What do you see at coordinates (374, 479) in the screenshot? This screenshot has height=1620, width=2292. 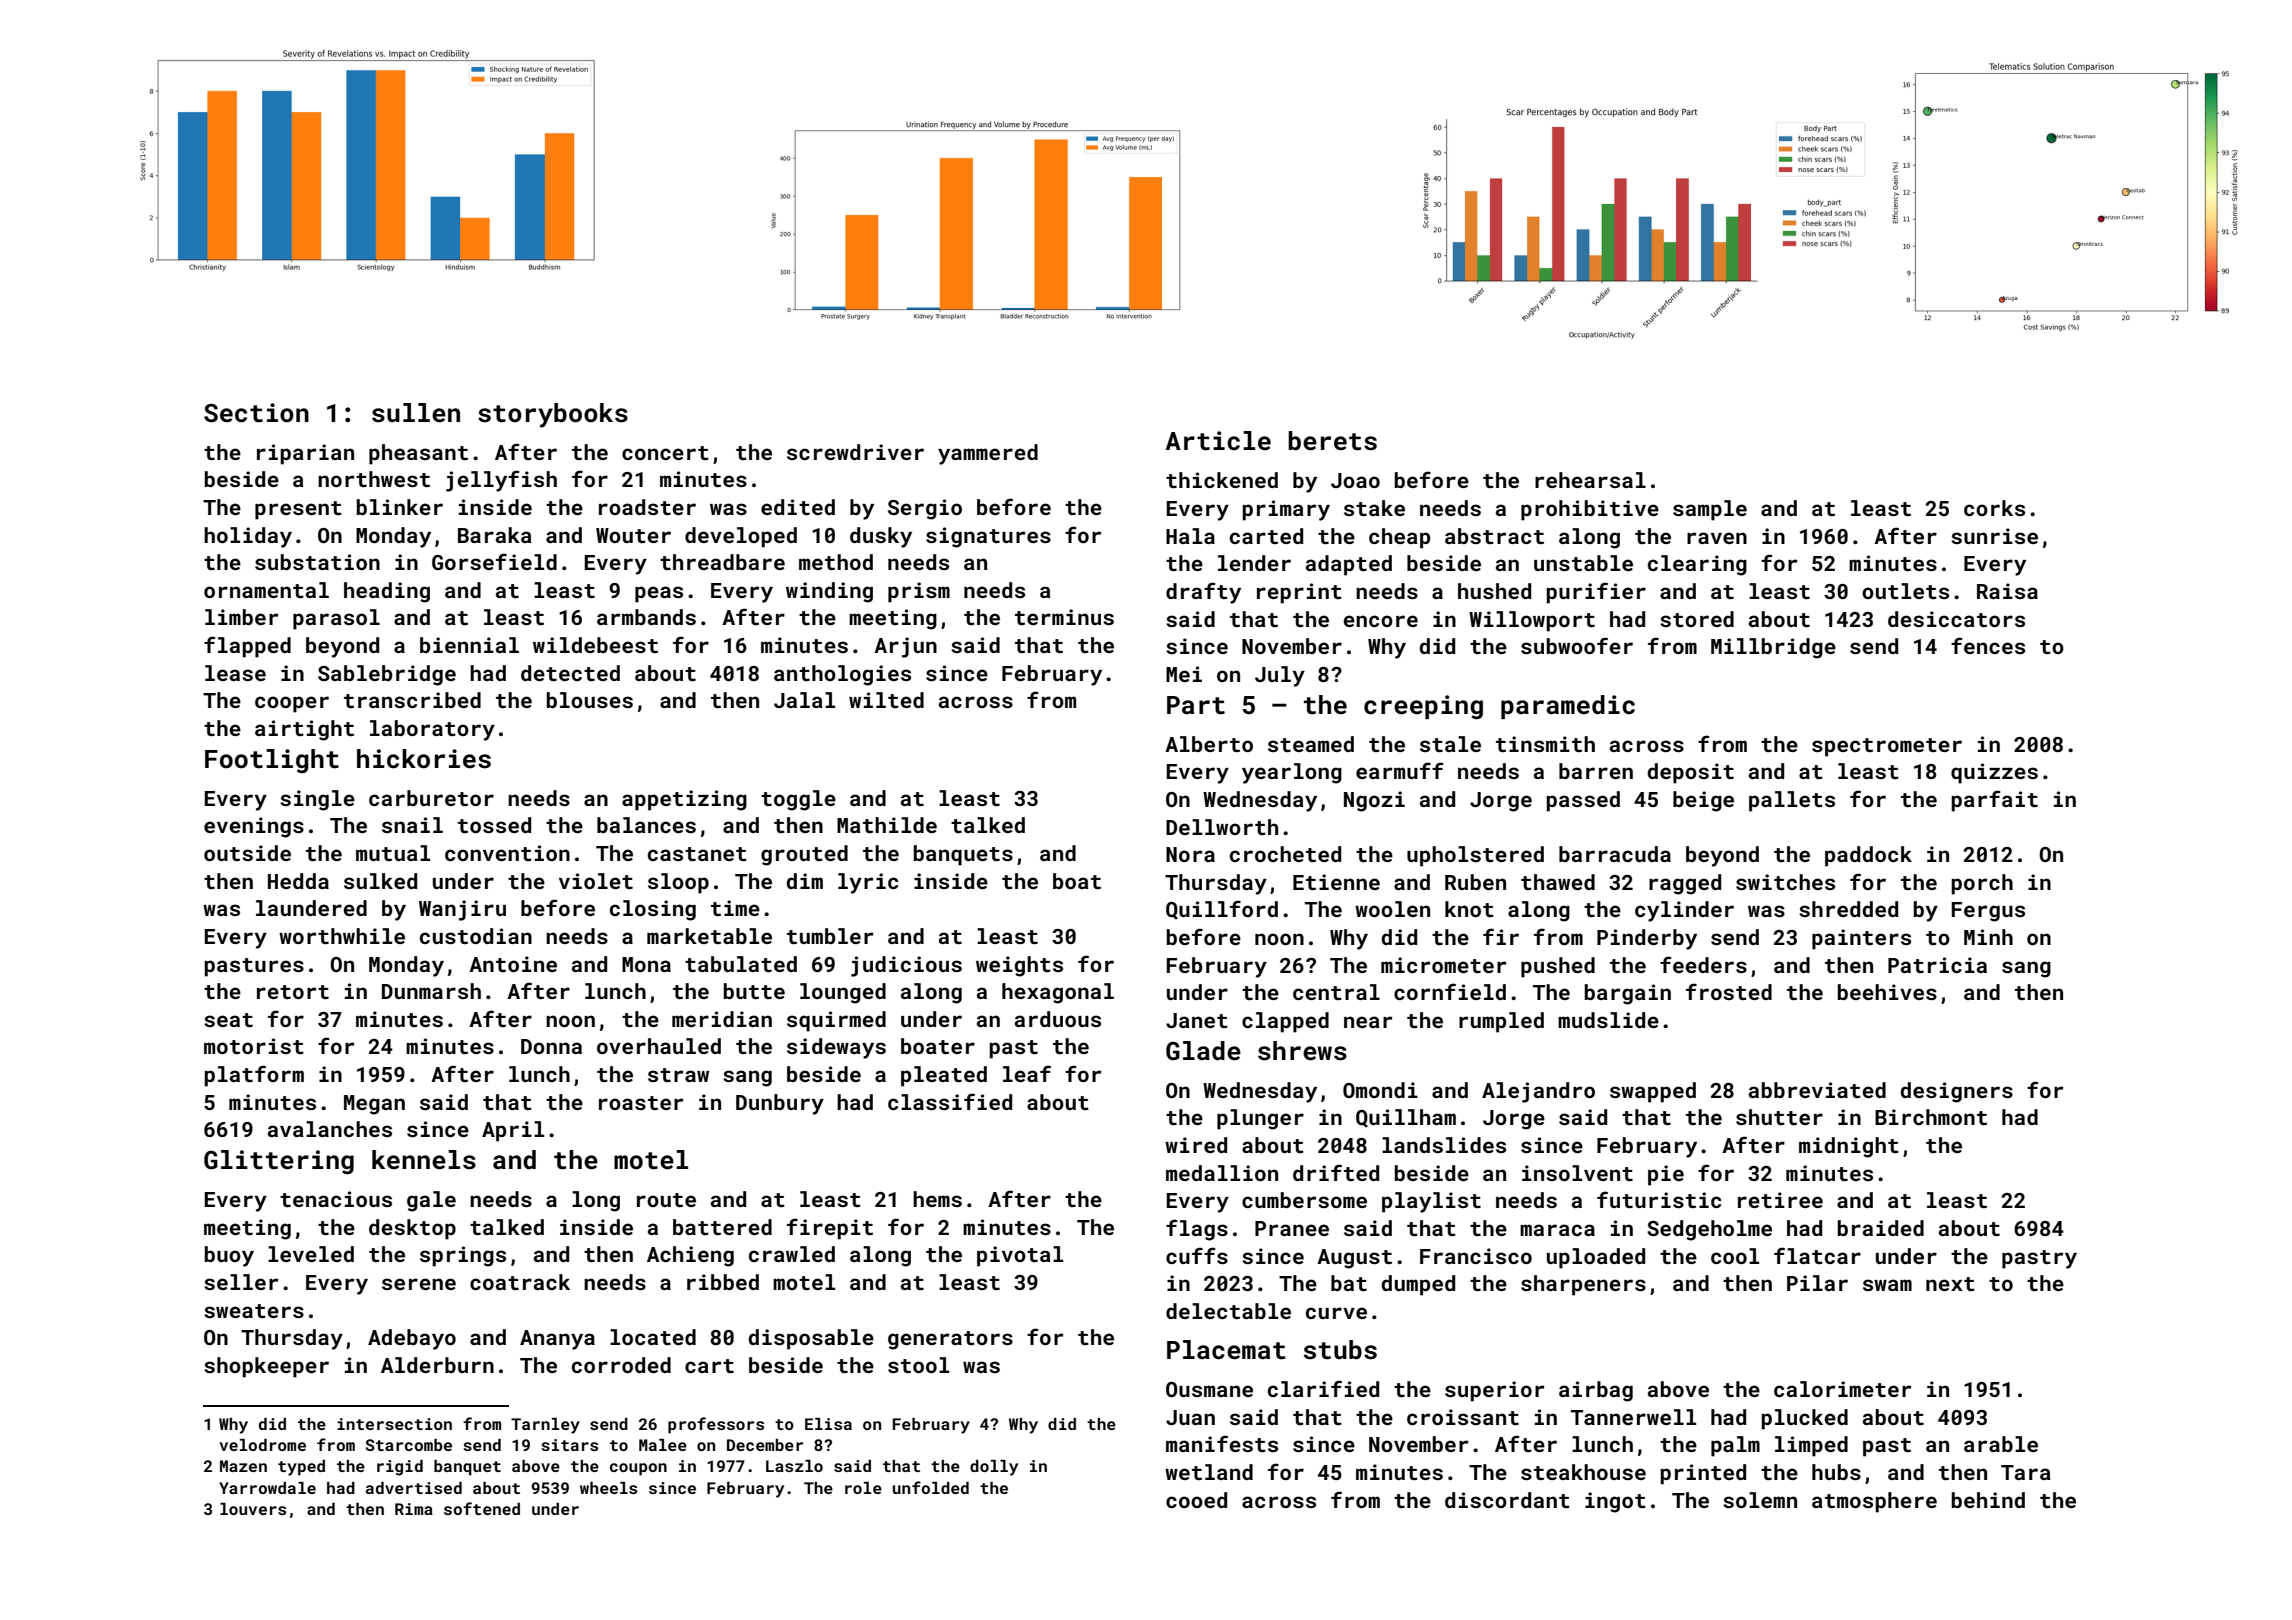 I see `northwest` at bounding box center [374, 479].
